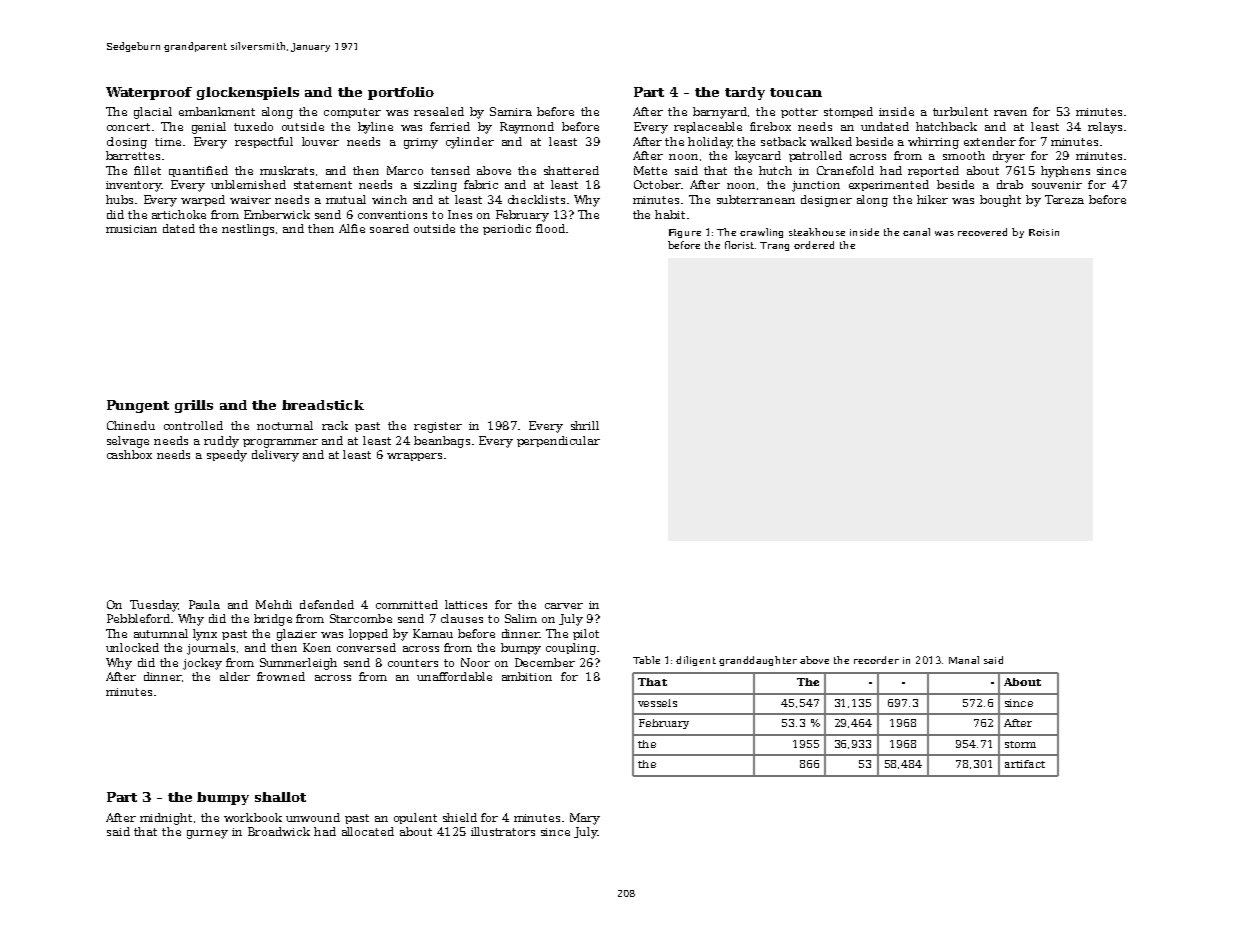  I want to click on October, so click(657, 184).
